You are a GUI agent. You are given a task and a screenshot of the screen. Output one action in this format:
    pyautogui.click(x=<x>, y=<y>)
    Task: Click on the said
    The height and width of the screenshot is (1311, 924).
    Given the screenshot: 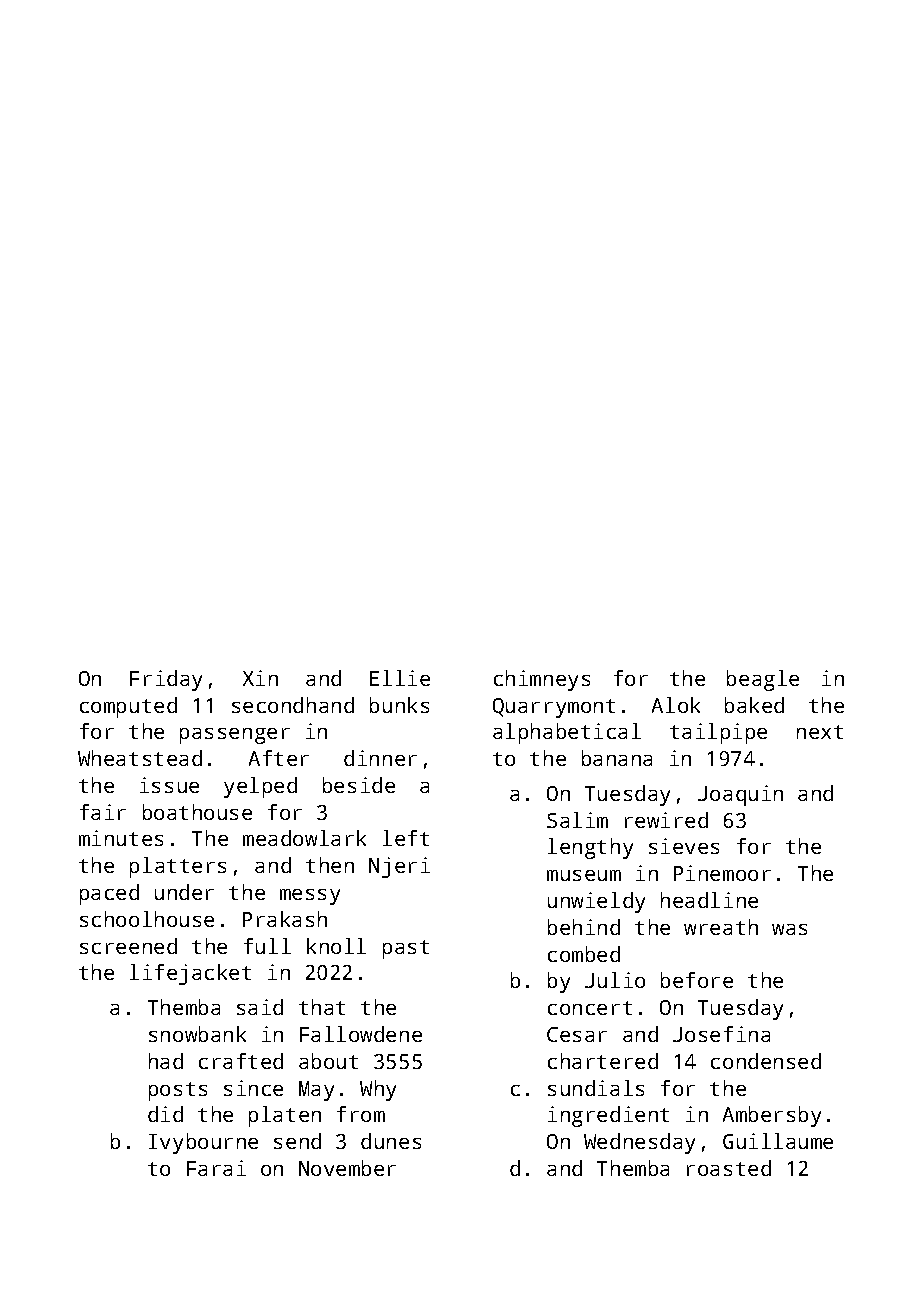 What is the action you would take?
    pyautogui.click(x=260, y=1007)
